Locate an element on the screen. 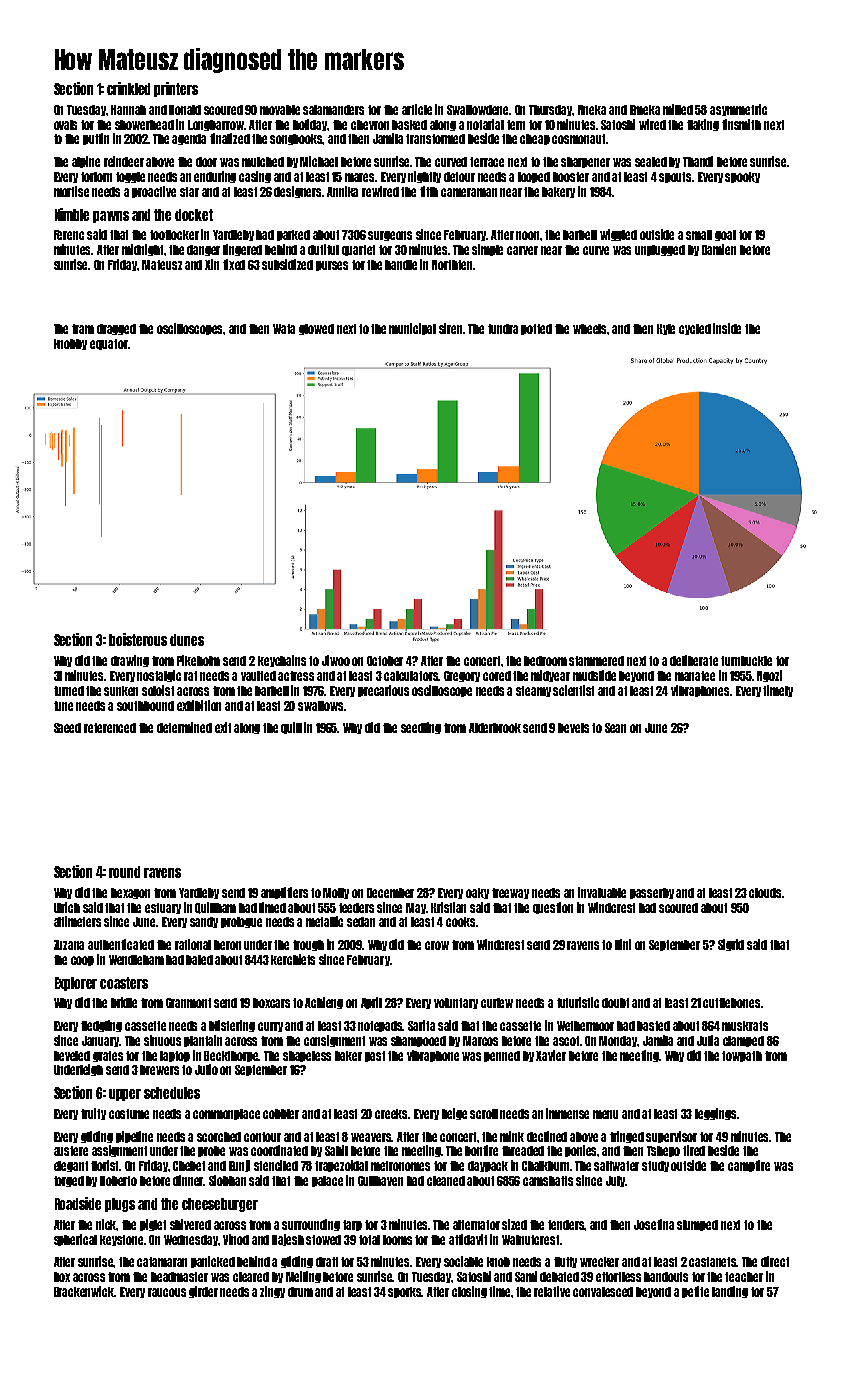  Vinod is located at coordinates (236, 1239).
